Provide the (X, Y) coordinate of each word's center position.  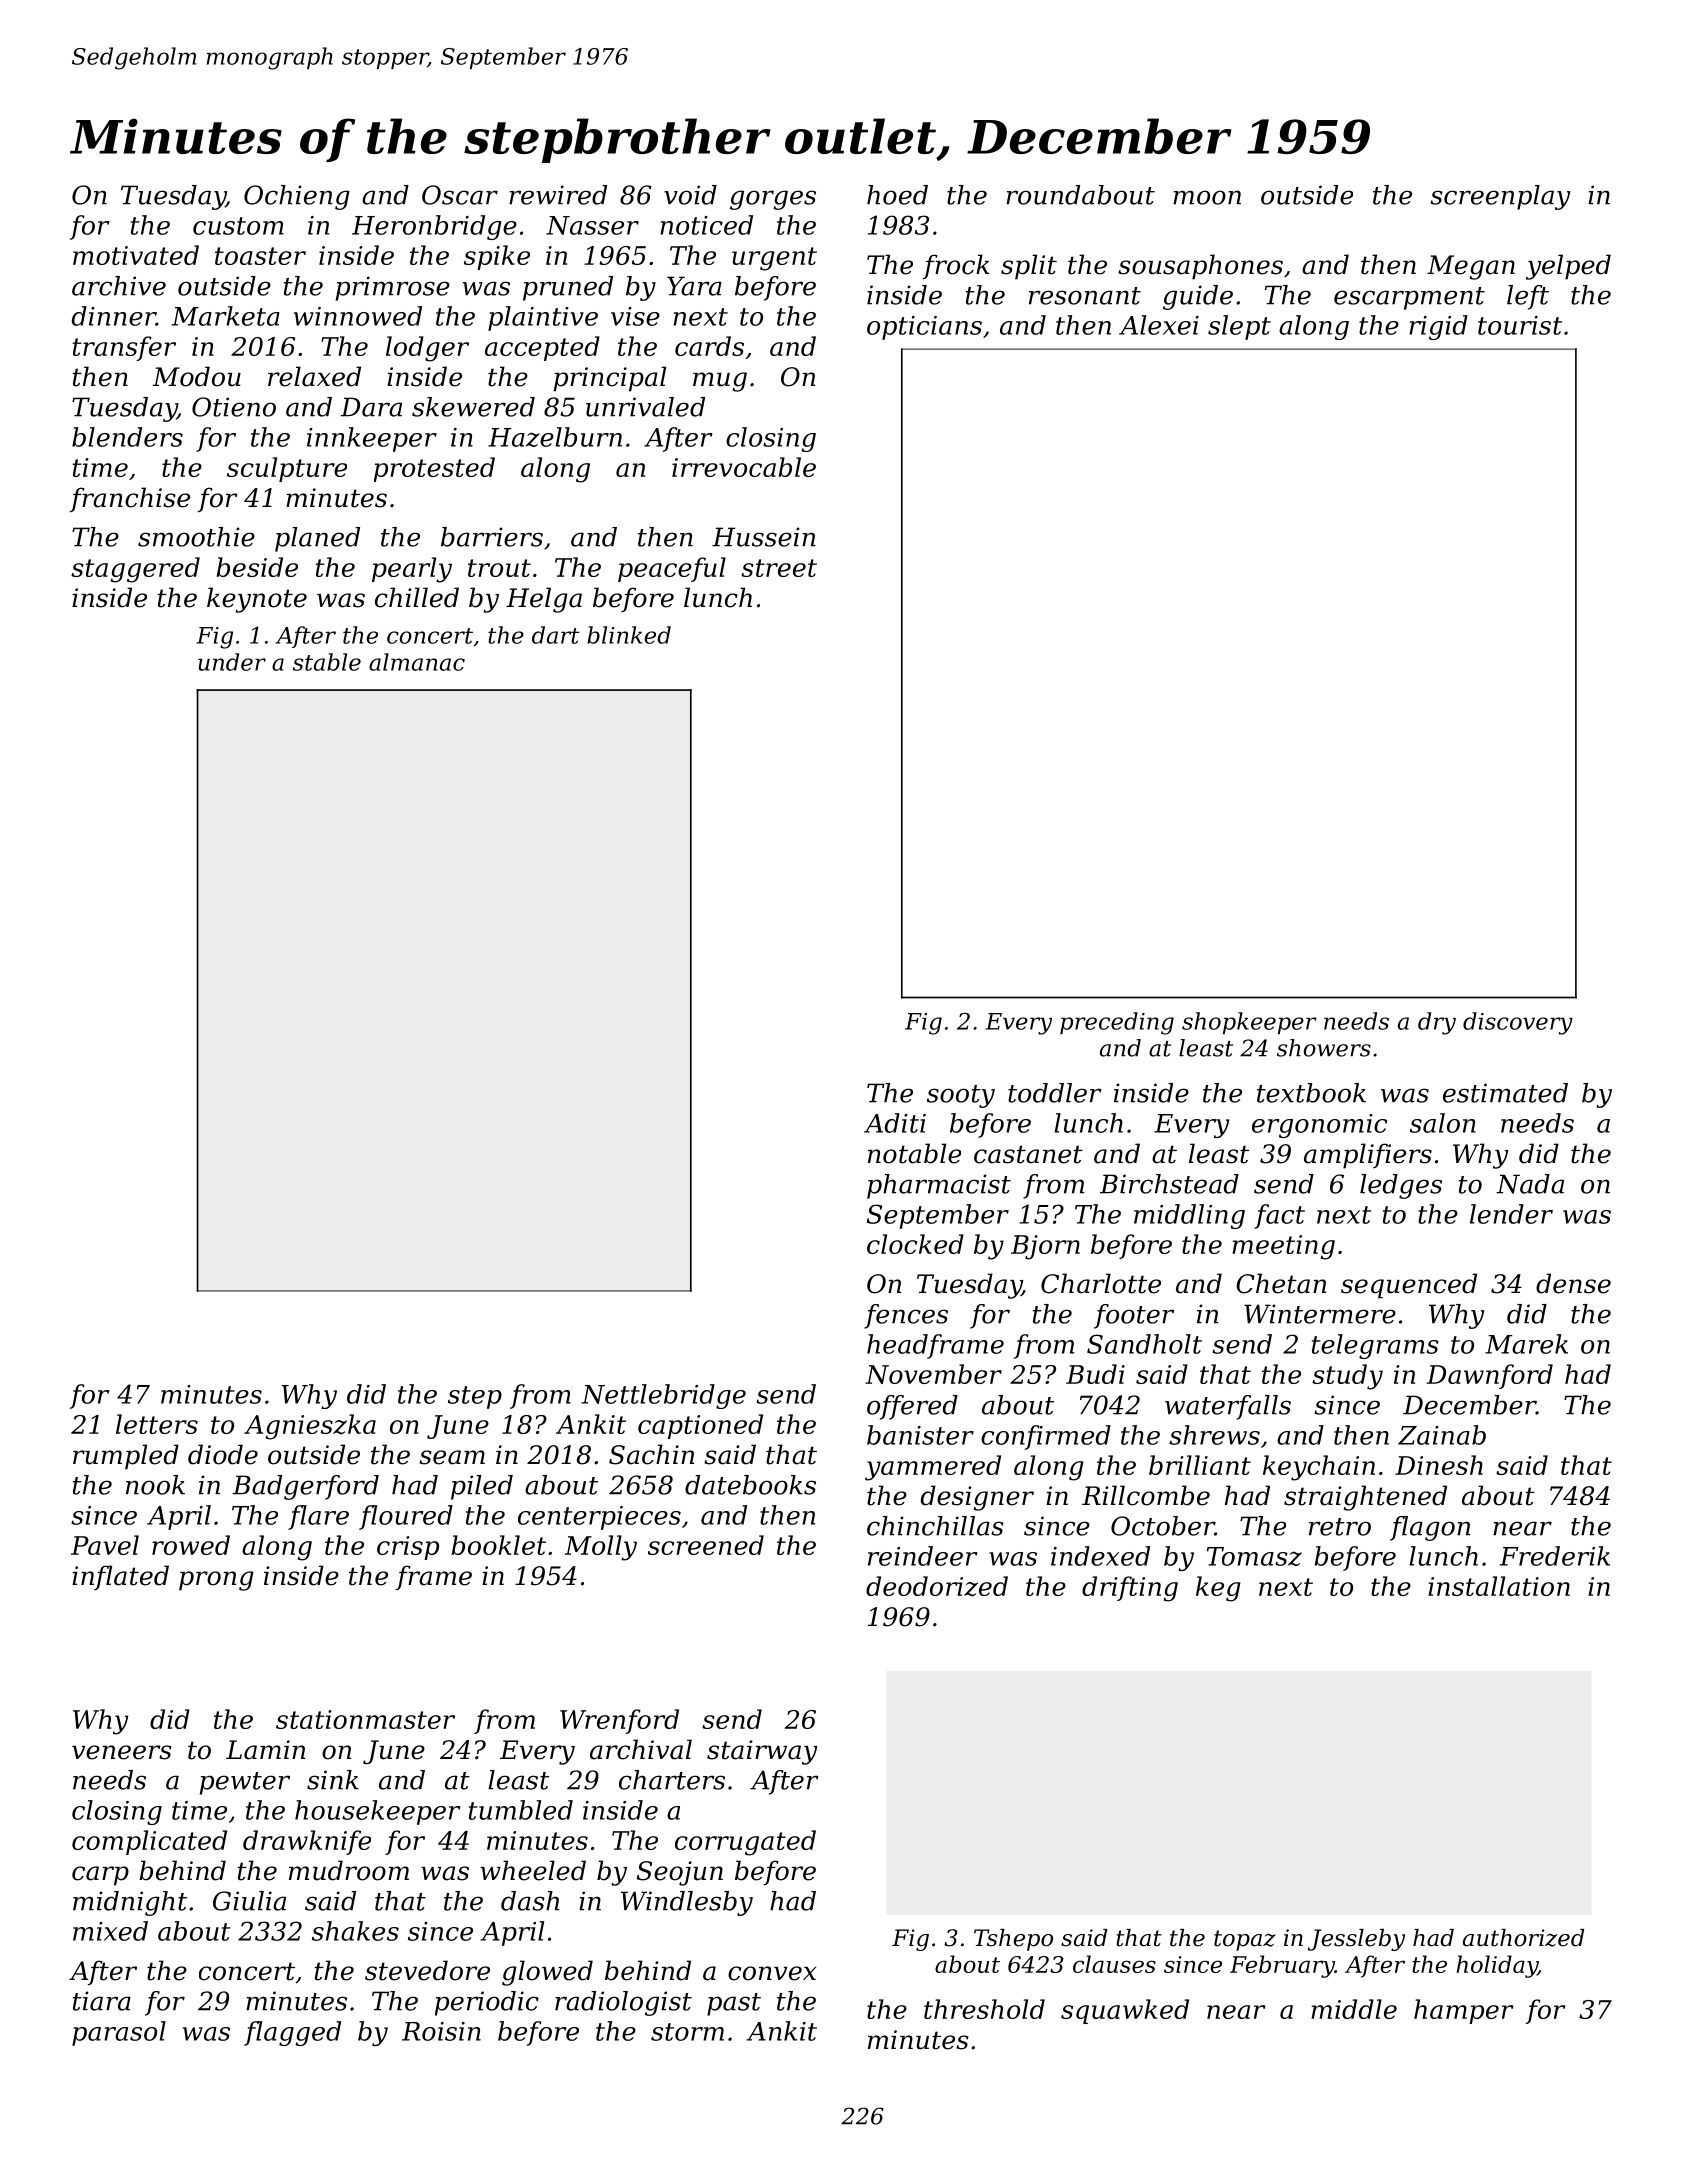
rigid (1438, 327)
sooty (961, 1096)
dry (1437, 1023)
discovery (1518, 1023)
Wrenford (619, 1721)
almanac (417, 662)
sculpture (287, 469)
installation (1499, 1586)
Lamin (265, 1750)
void (690, 195)
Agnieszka (310, 1427)
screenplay (1500, 197)
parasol (119, 2033)
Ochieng (297, 197)
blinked (629, 635)
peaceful (672, 569)
